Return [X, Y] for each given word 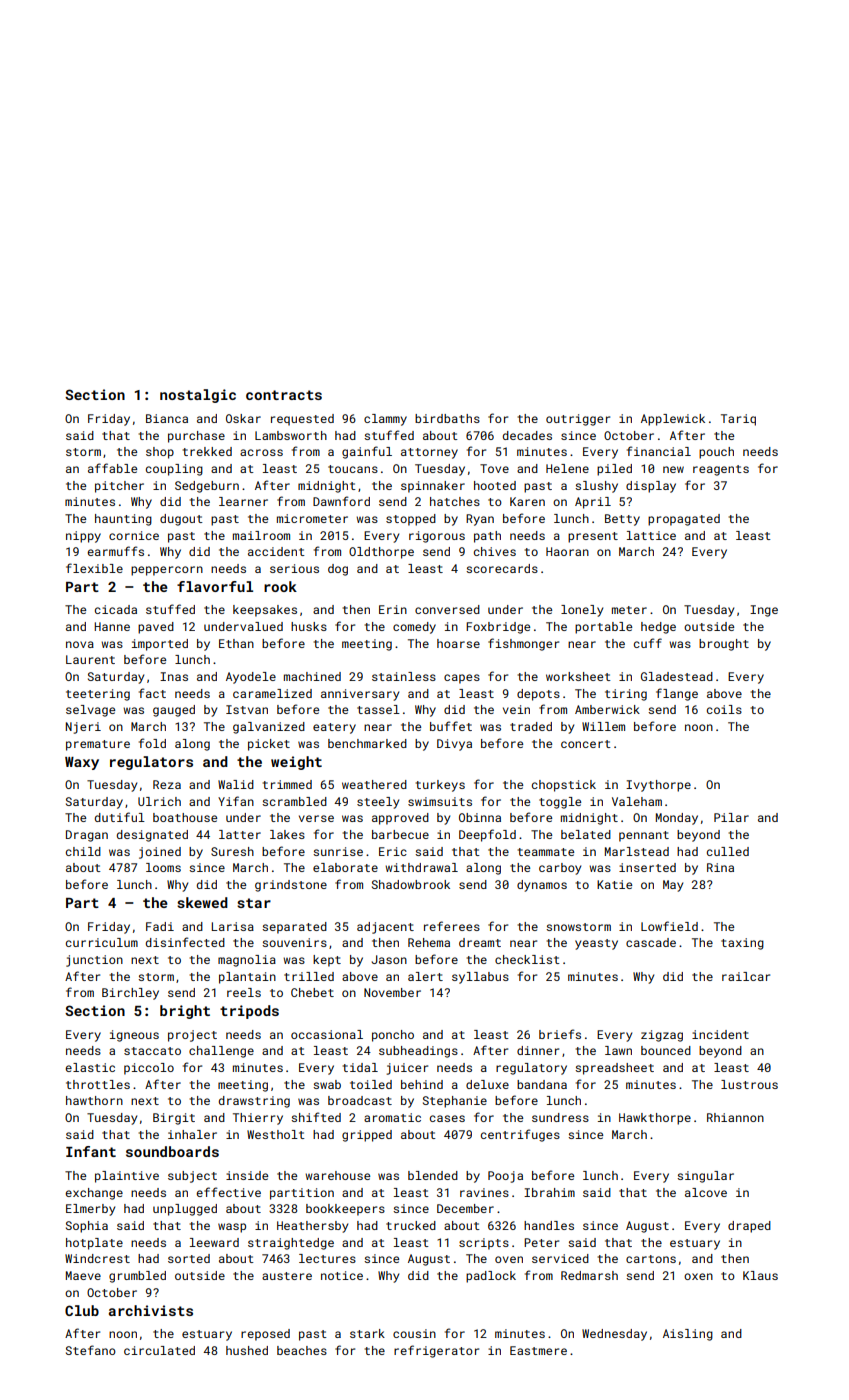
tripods [249, 1012]
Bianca [167, 418]
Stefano [91, 1350]
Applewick [673, 420]
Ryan [480, 520]
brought [724, 645]
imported [160, 645]
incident [720, 1034]
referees [452, 926]
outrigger [578, 420]
